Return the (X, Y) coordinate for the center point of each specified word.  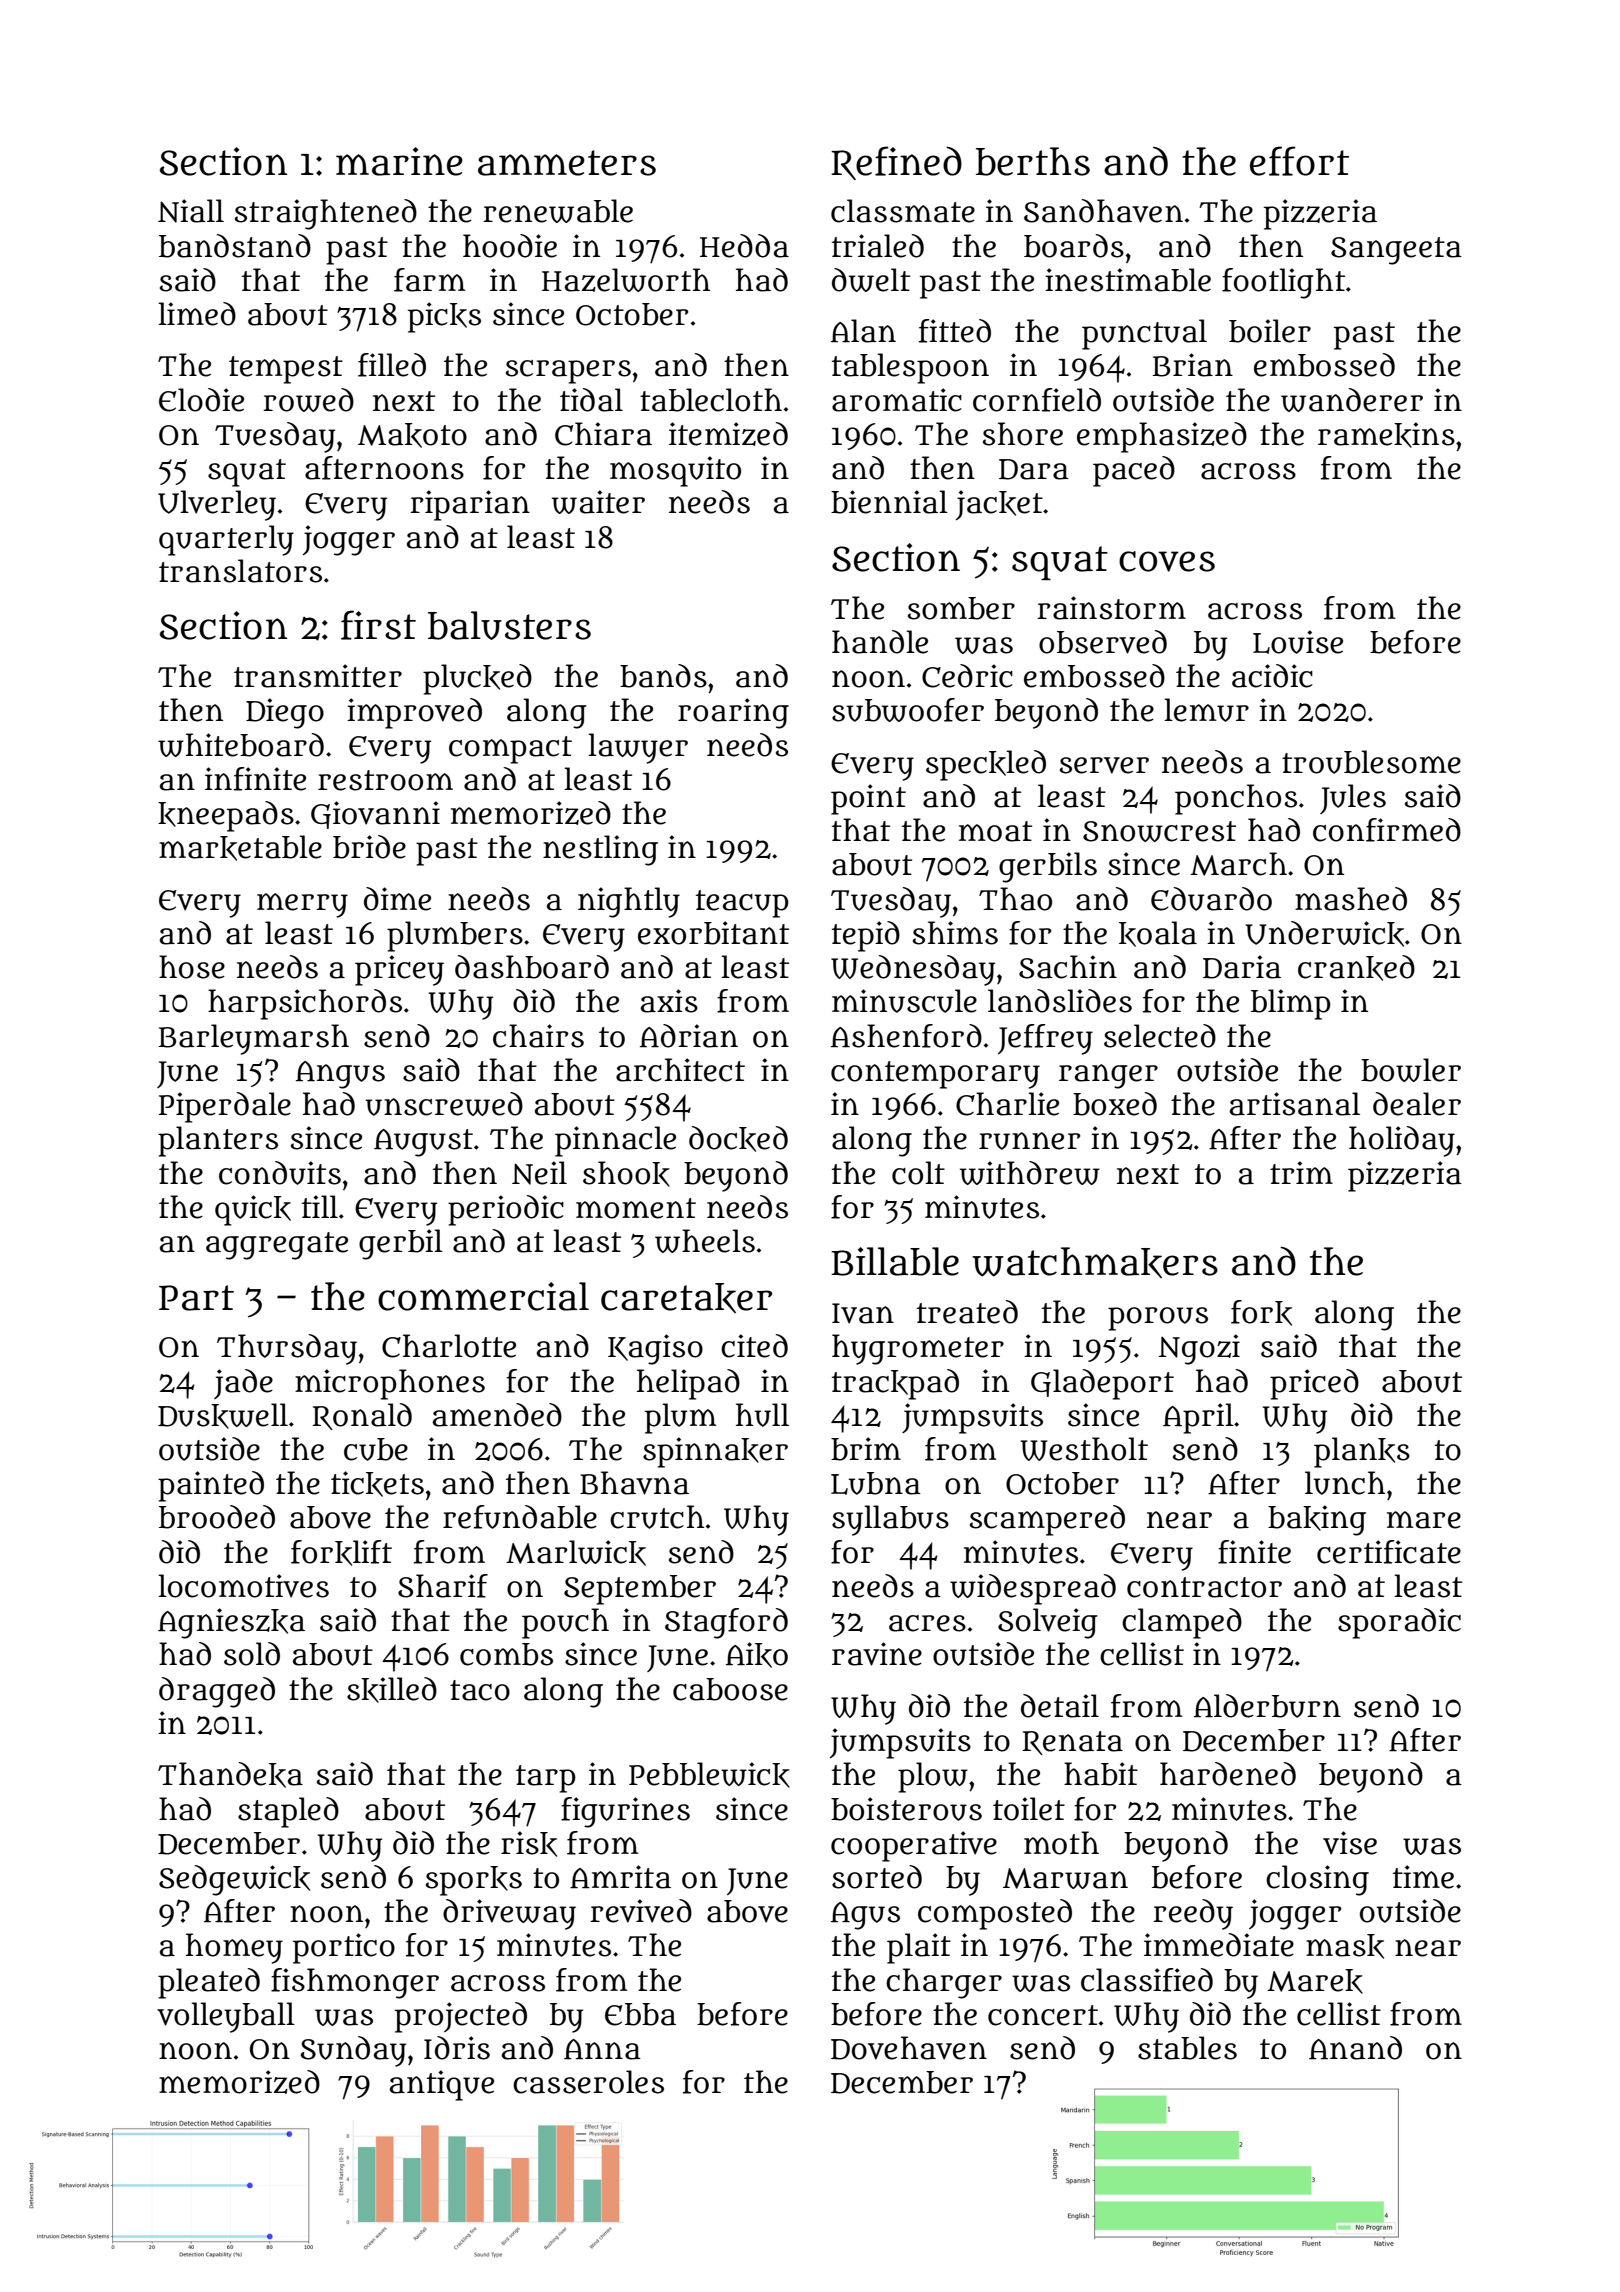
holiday (1402, 1141)
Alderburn (1267, 1706)
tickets (377, 1484)
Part (196, 1298)
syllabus (890, 1520)
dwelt (871, 280)
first (378, 625)
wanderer (1352, 400)
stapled (288, 1812)
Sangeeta (1396, 251)
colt (918, 1173)
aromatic (897, 400)
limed (197, 314)
